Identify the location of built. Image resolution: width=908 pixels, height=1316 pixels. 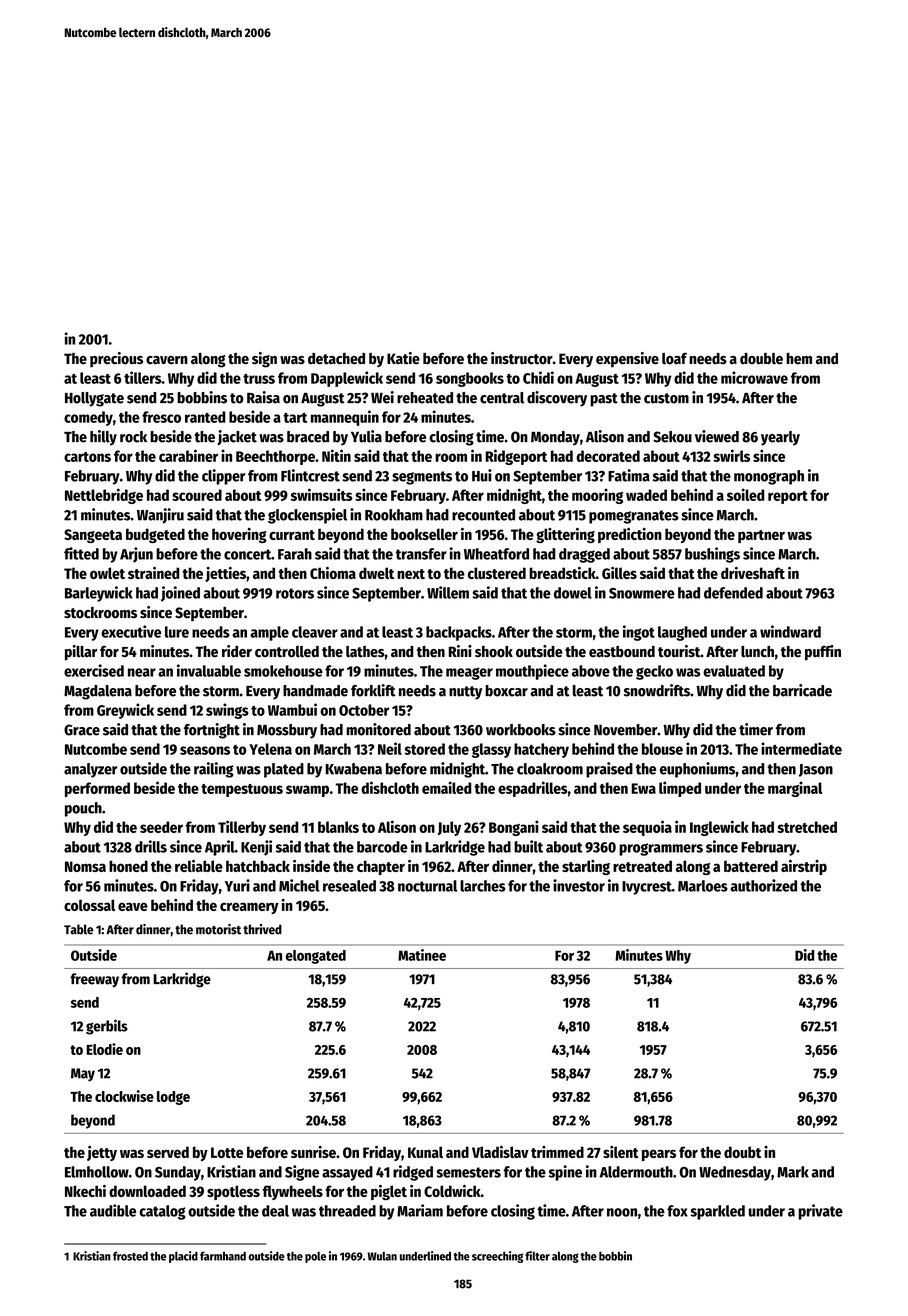
(528, 846).
